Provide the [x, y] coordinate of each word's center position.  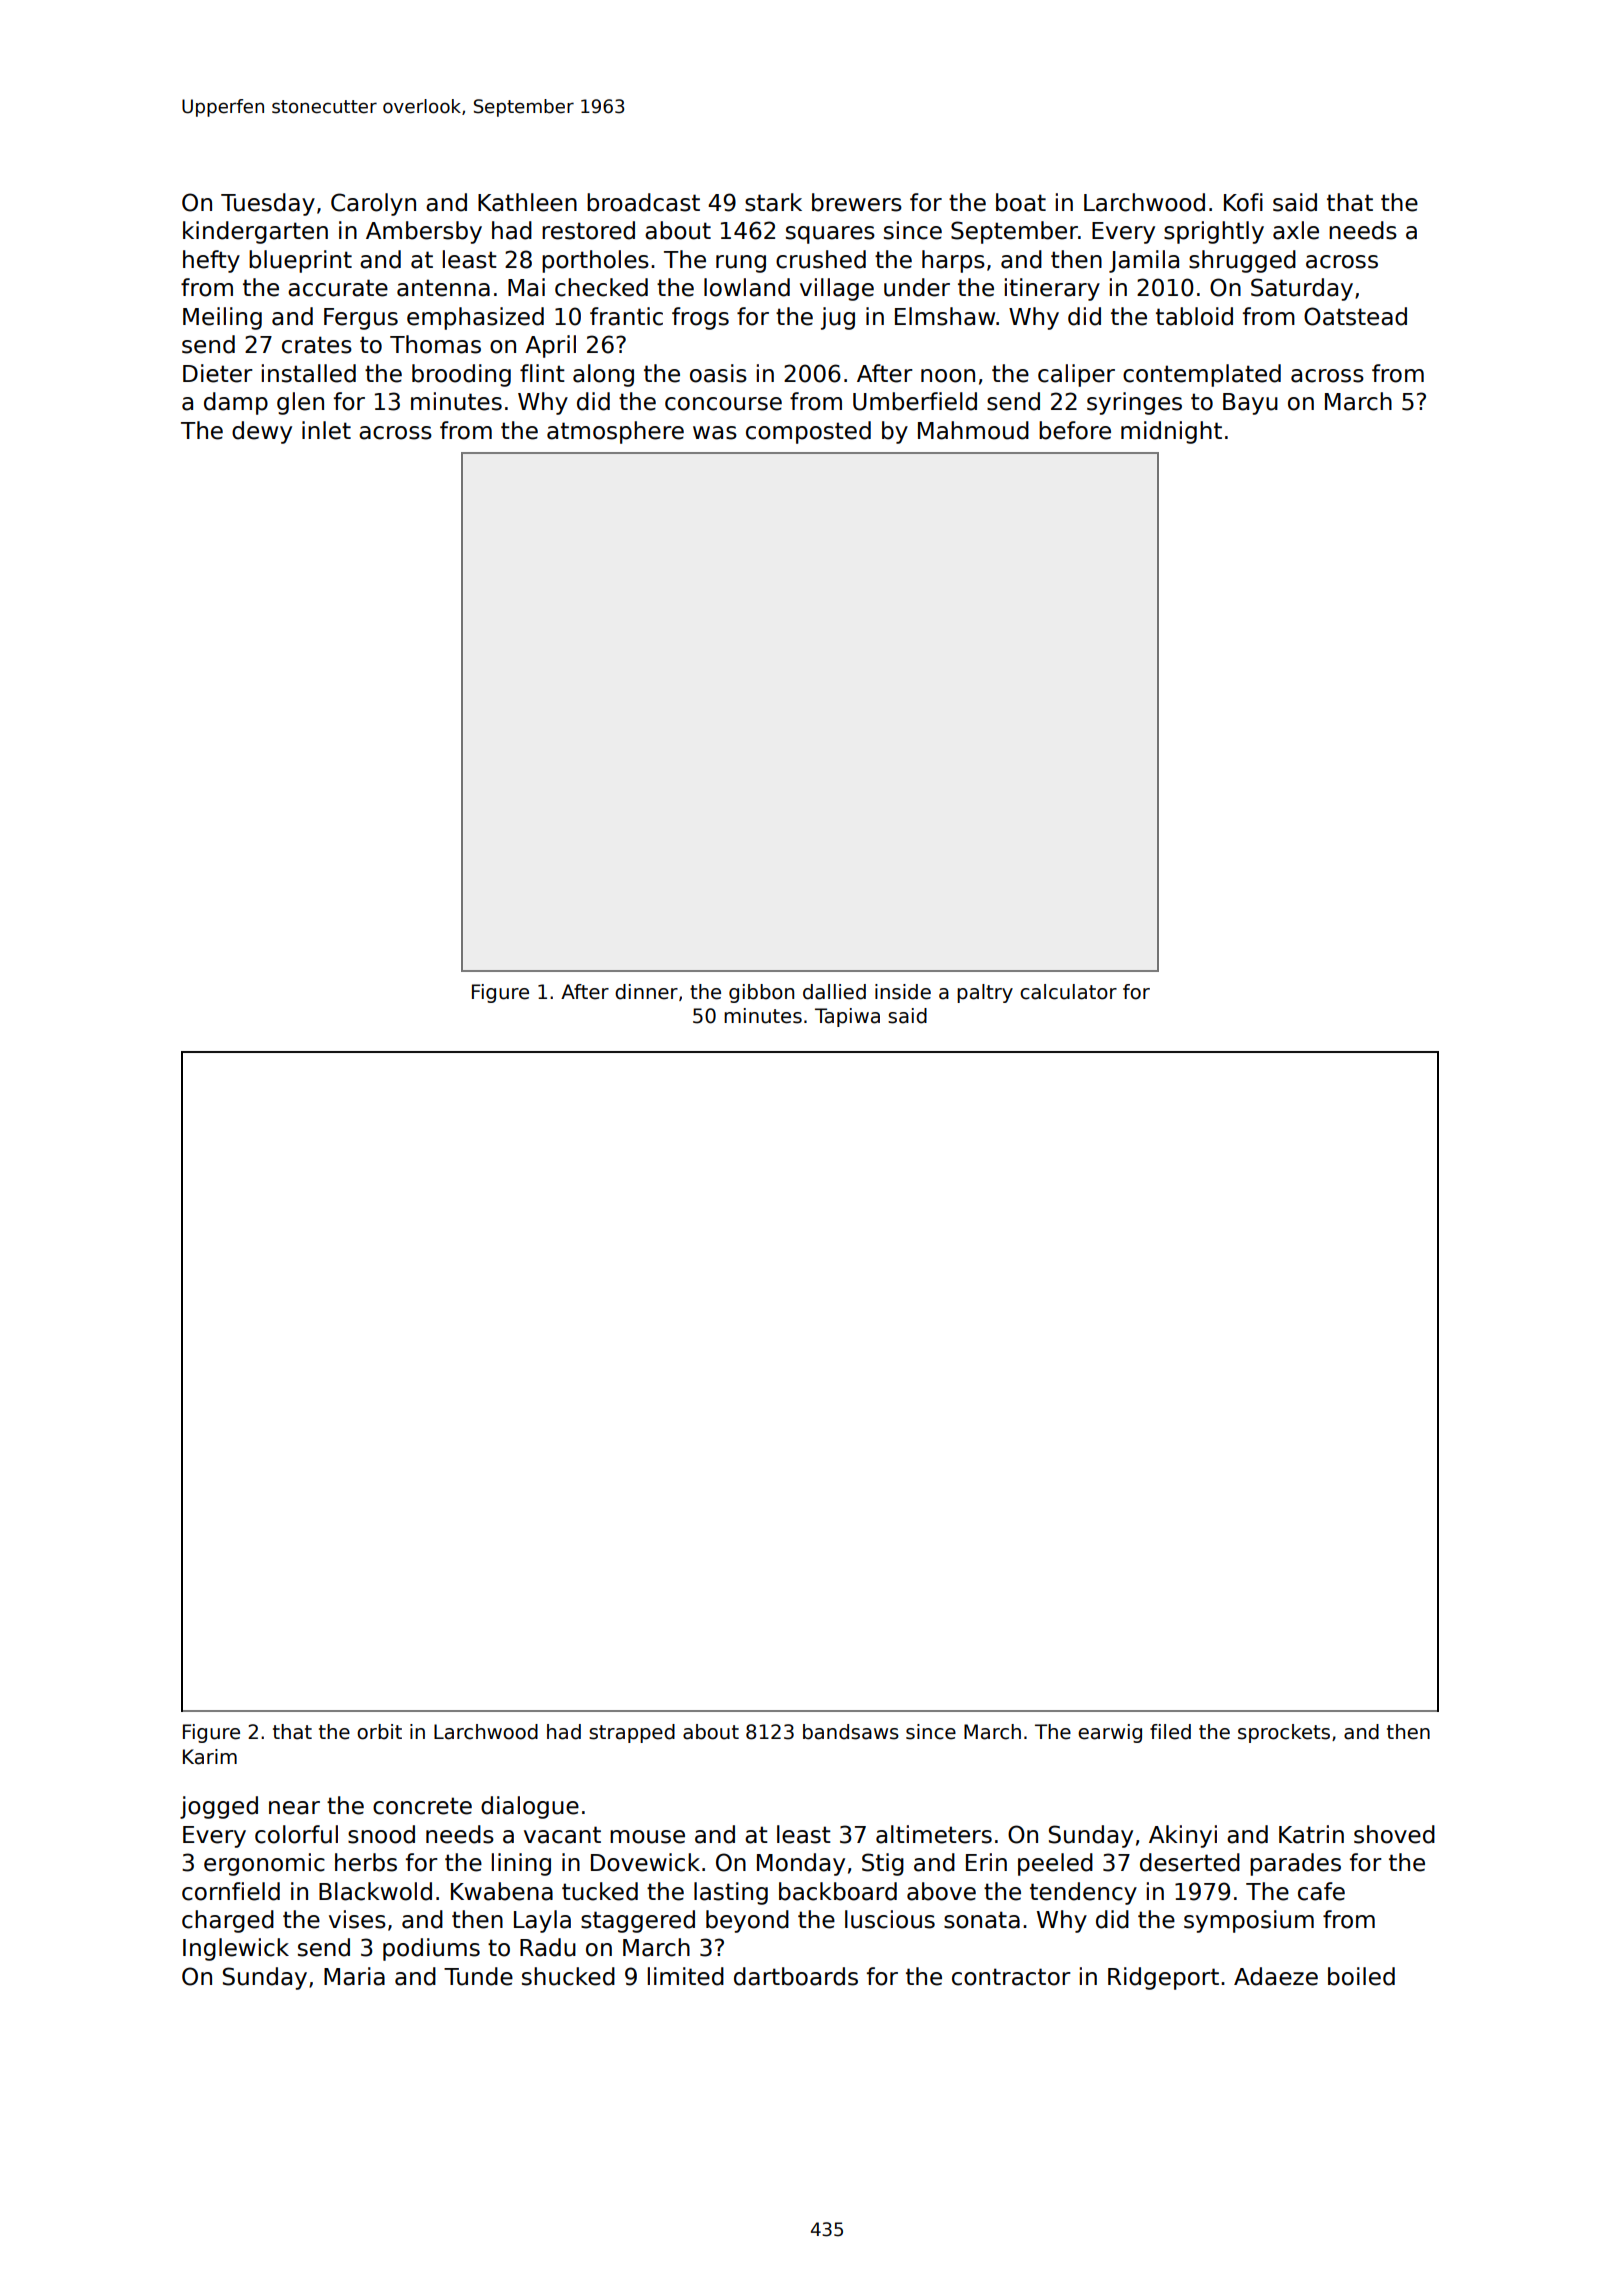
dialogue [530, 1807]
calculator [1068, 992]
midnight [1171, 432]
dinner [646, 992]
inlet [326, 430]
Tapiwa [847, 1017]
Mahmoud [973, 430]
